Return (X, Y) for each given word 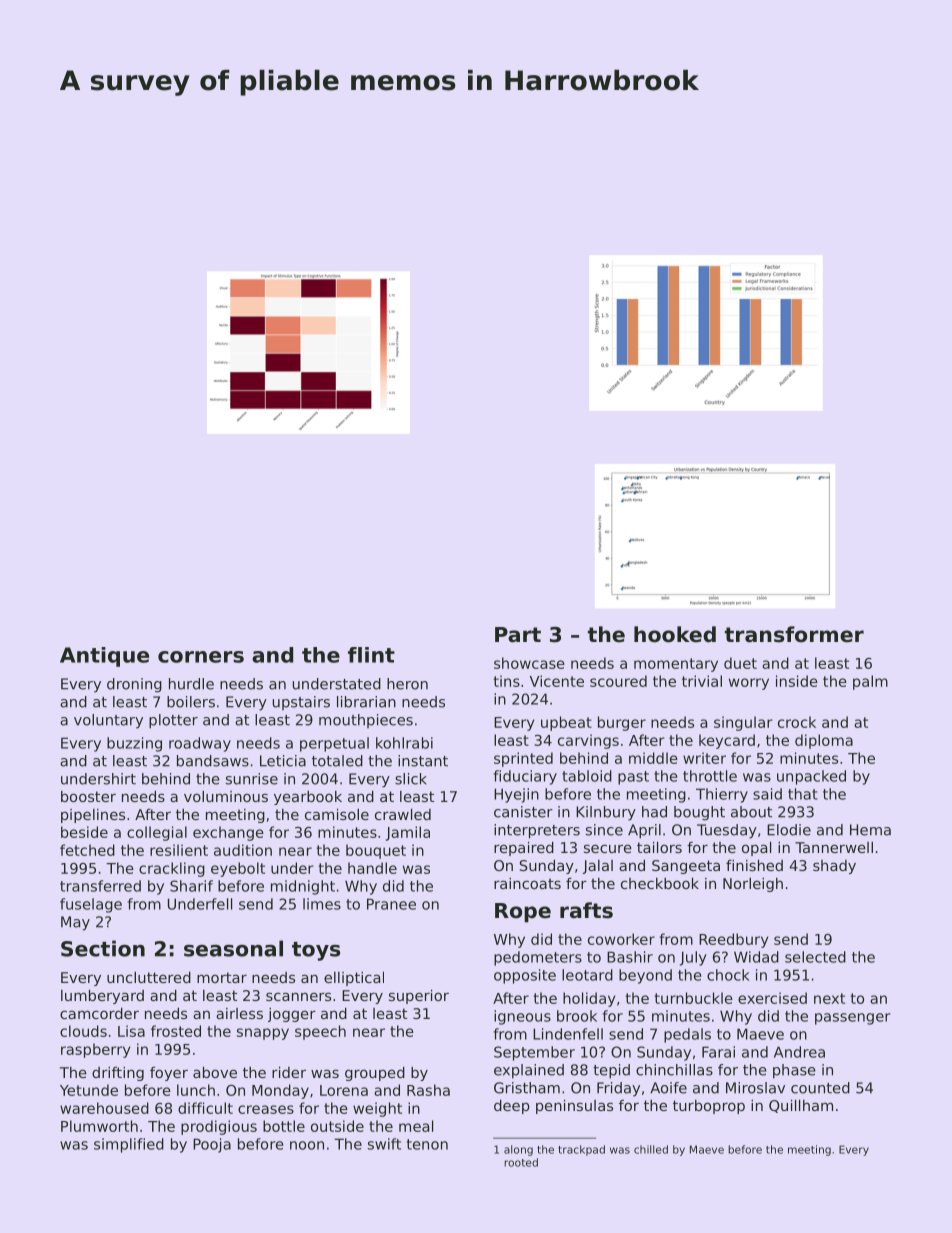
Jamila (408, 833)
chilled (651, 1149)
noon (307, 1145)
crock (797, 722)
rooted (521, 1162)
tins (507, 681)
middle (653, 758)
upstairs (301, 703)
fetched (87, 850)
